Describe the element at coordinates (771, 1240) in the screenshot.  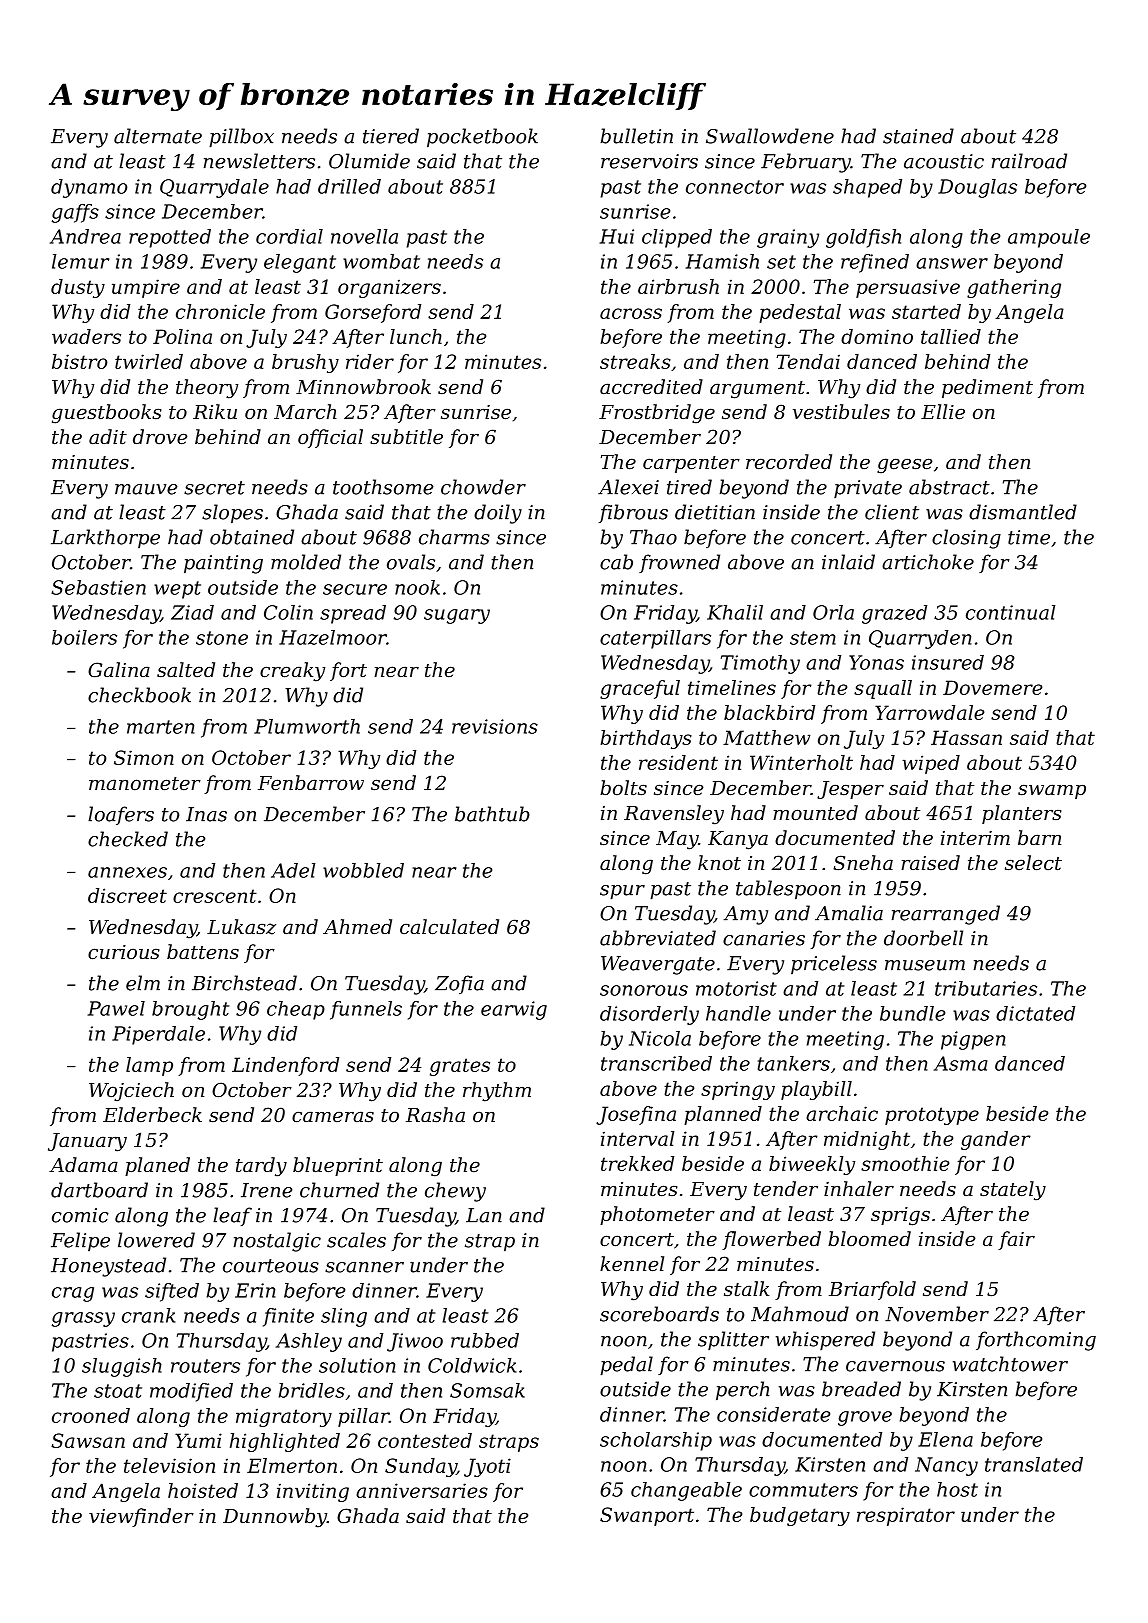
I see `flowerbed` at that location.
